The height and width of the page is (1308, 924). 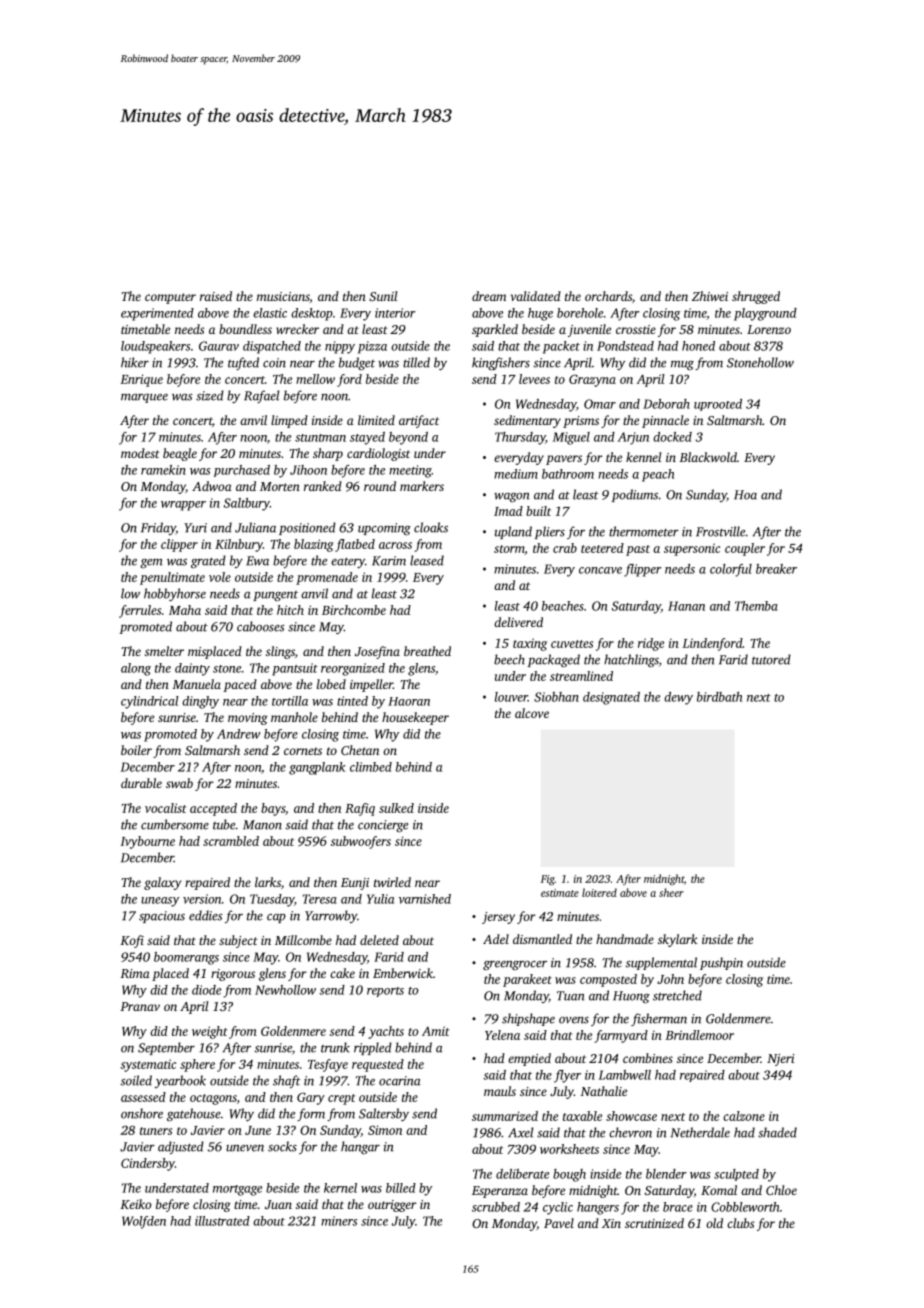 What do you see at coordinates (323, 486) in the page?
I see `ranked` at bounding box center [323, 486].
